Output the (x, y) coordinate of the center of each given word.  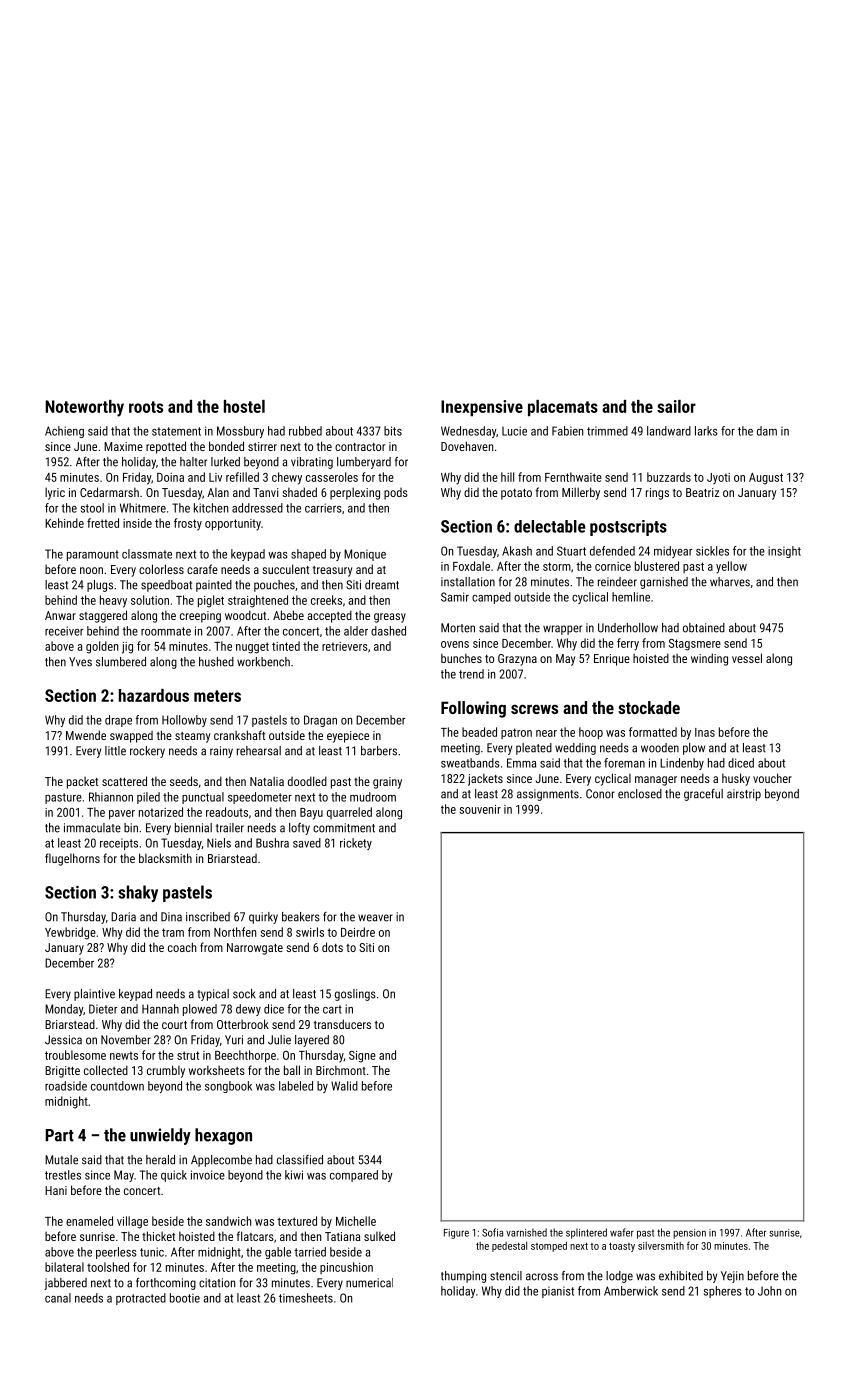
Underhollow (628, 628)
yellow (731, 567)
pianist (558, 1292)
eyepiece (348, 737)
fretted (103, 523)
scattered (124, 781)
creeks (326, 600)
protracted (141, 1299)
